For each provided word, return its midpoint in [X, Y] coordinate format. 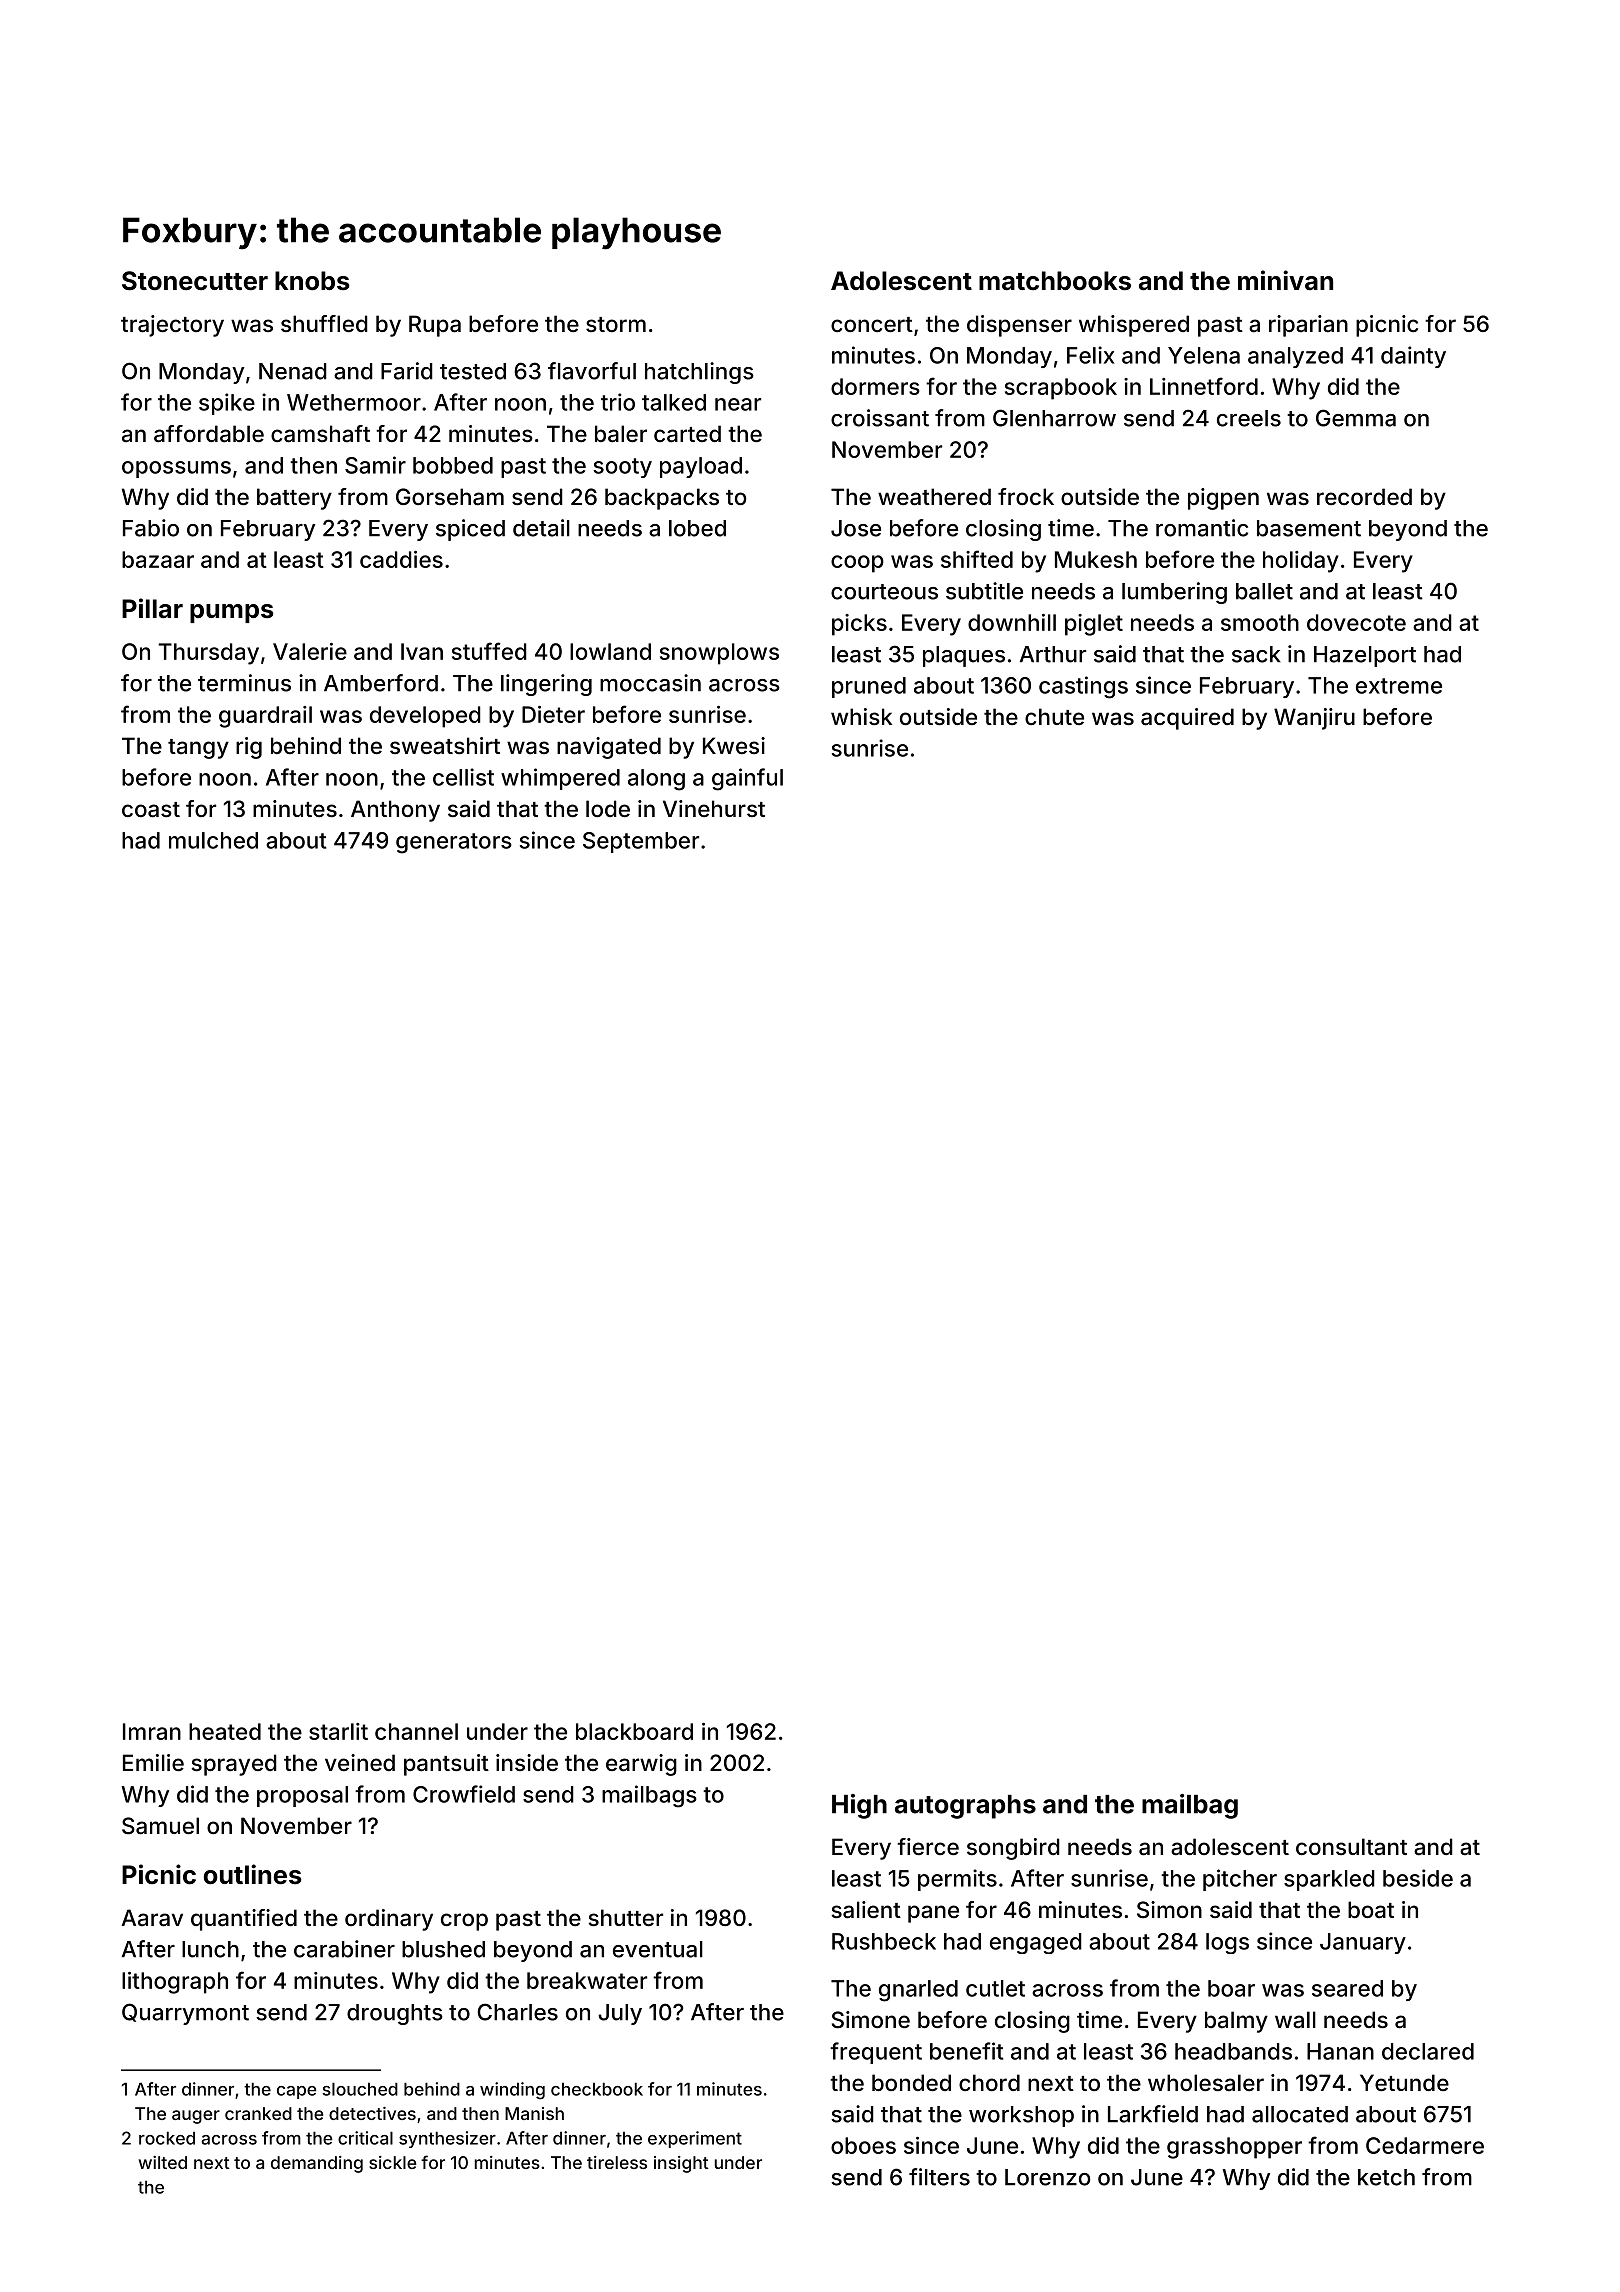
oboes [863, 2145]
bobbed [453, 465]
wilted [163, 2162]
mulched [213, 840]
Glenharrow [1054, 418]
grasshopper [1234, 2148]
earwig [641, 1765]
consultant [1351, 1847]
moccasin [650, 683]
